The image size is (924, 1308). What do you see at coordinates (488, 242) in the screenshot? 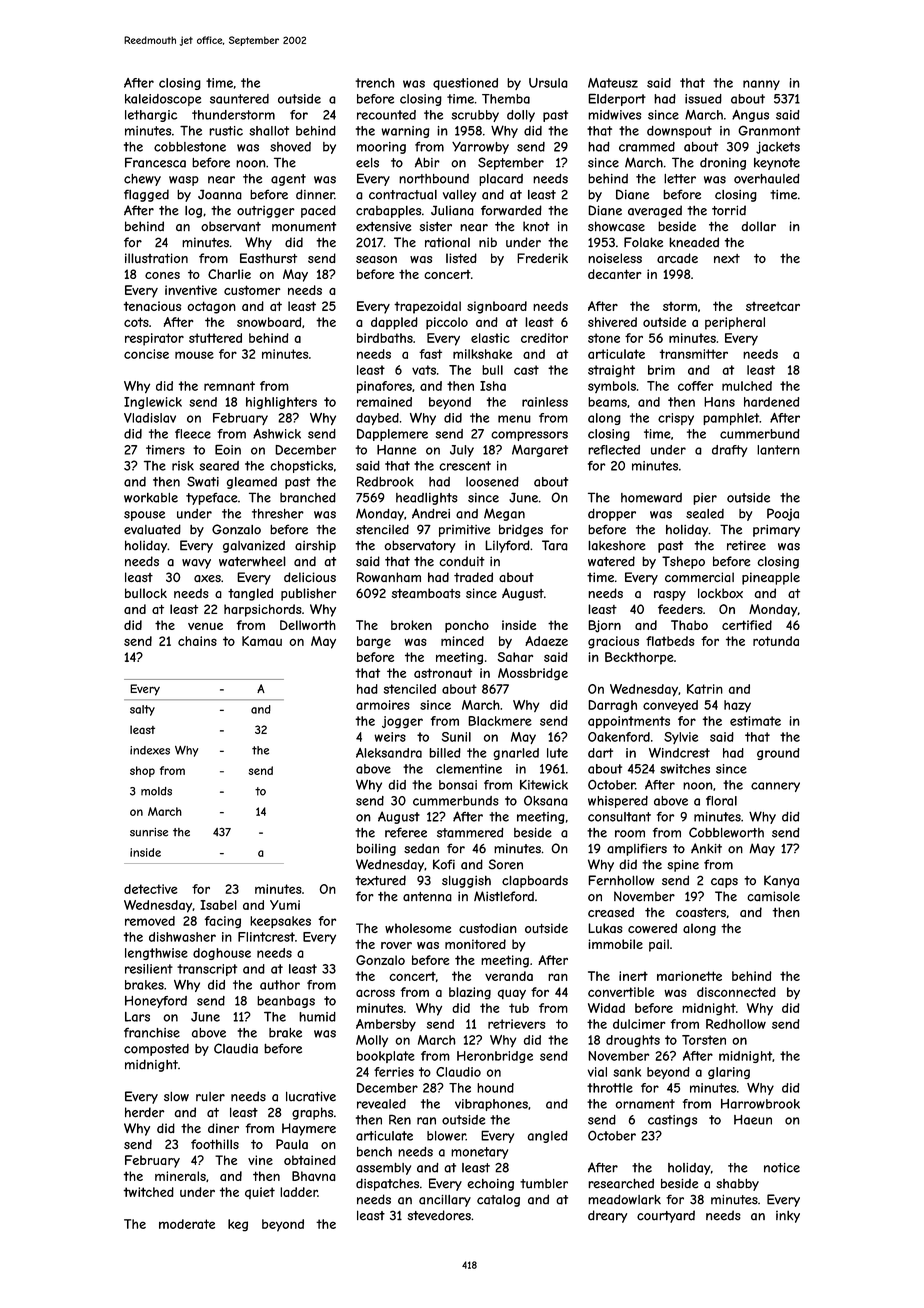
I see `nib` at bounding box center [488, 242].
